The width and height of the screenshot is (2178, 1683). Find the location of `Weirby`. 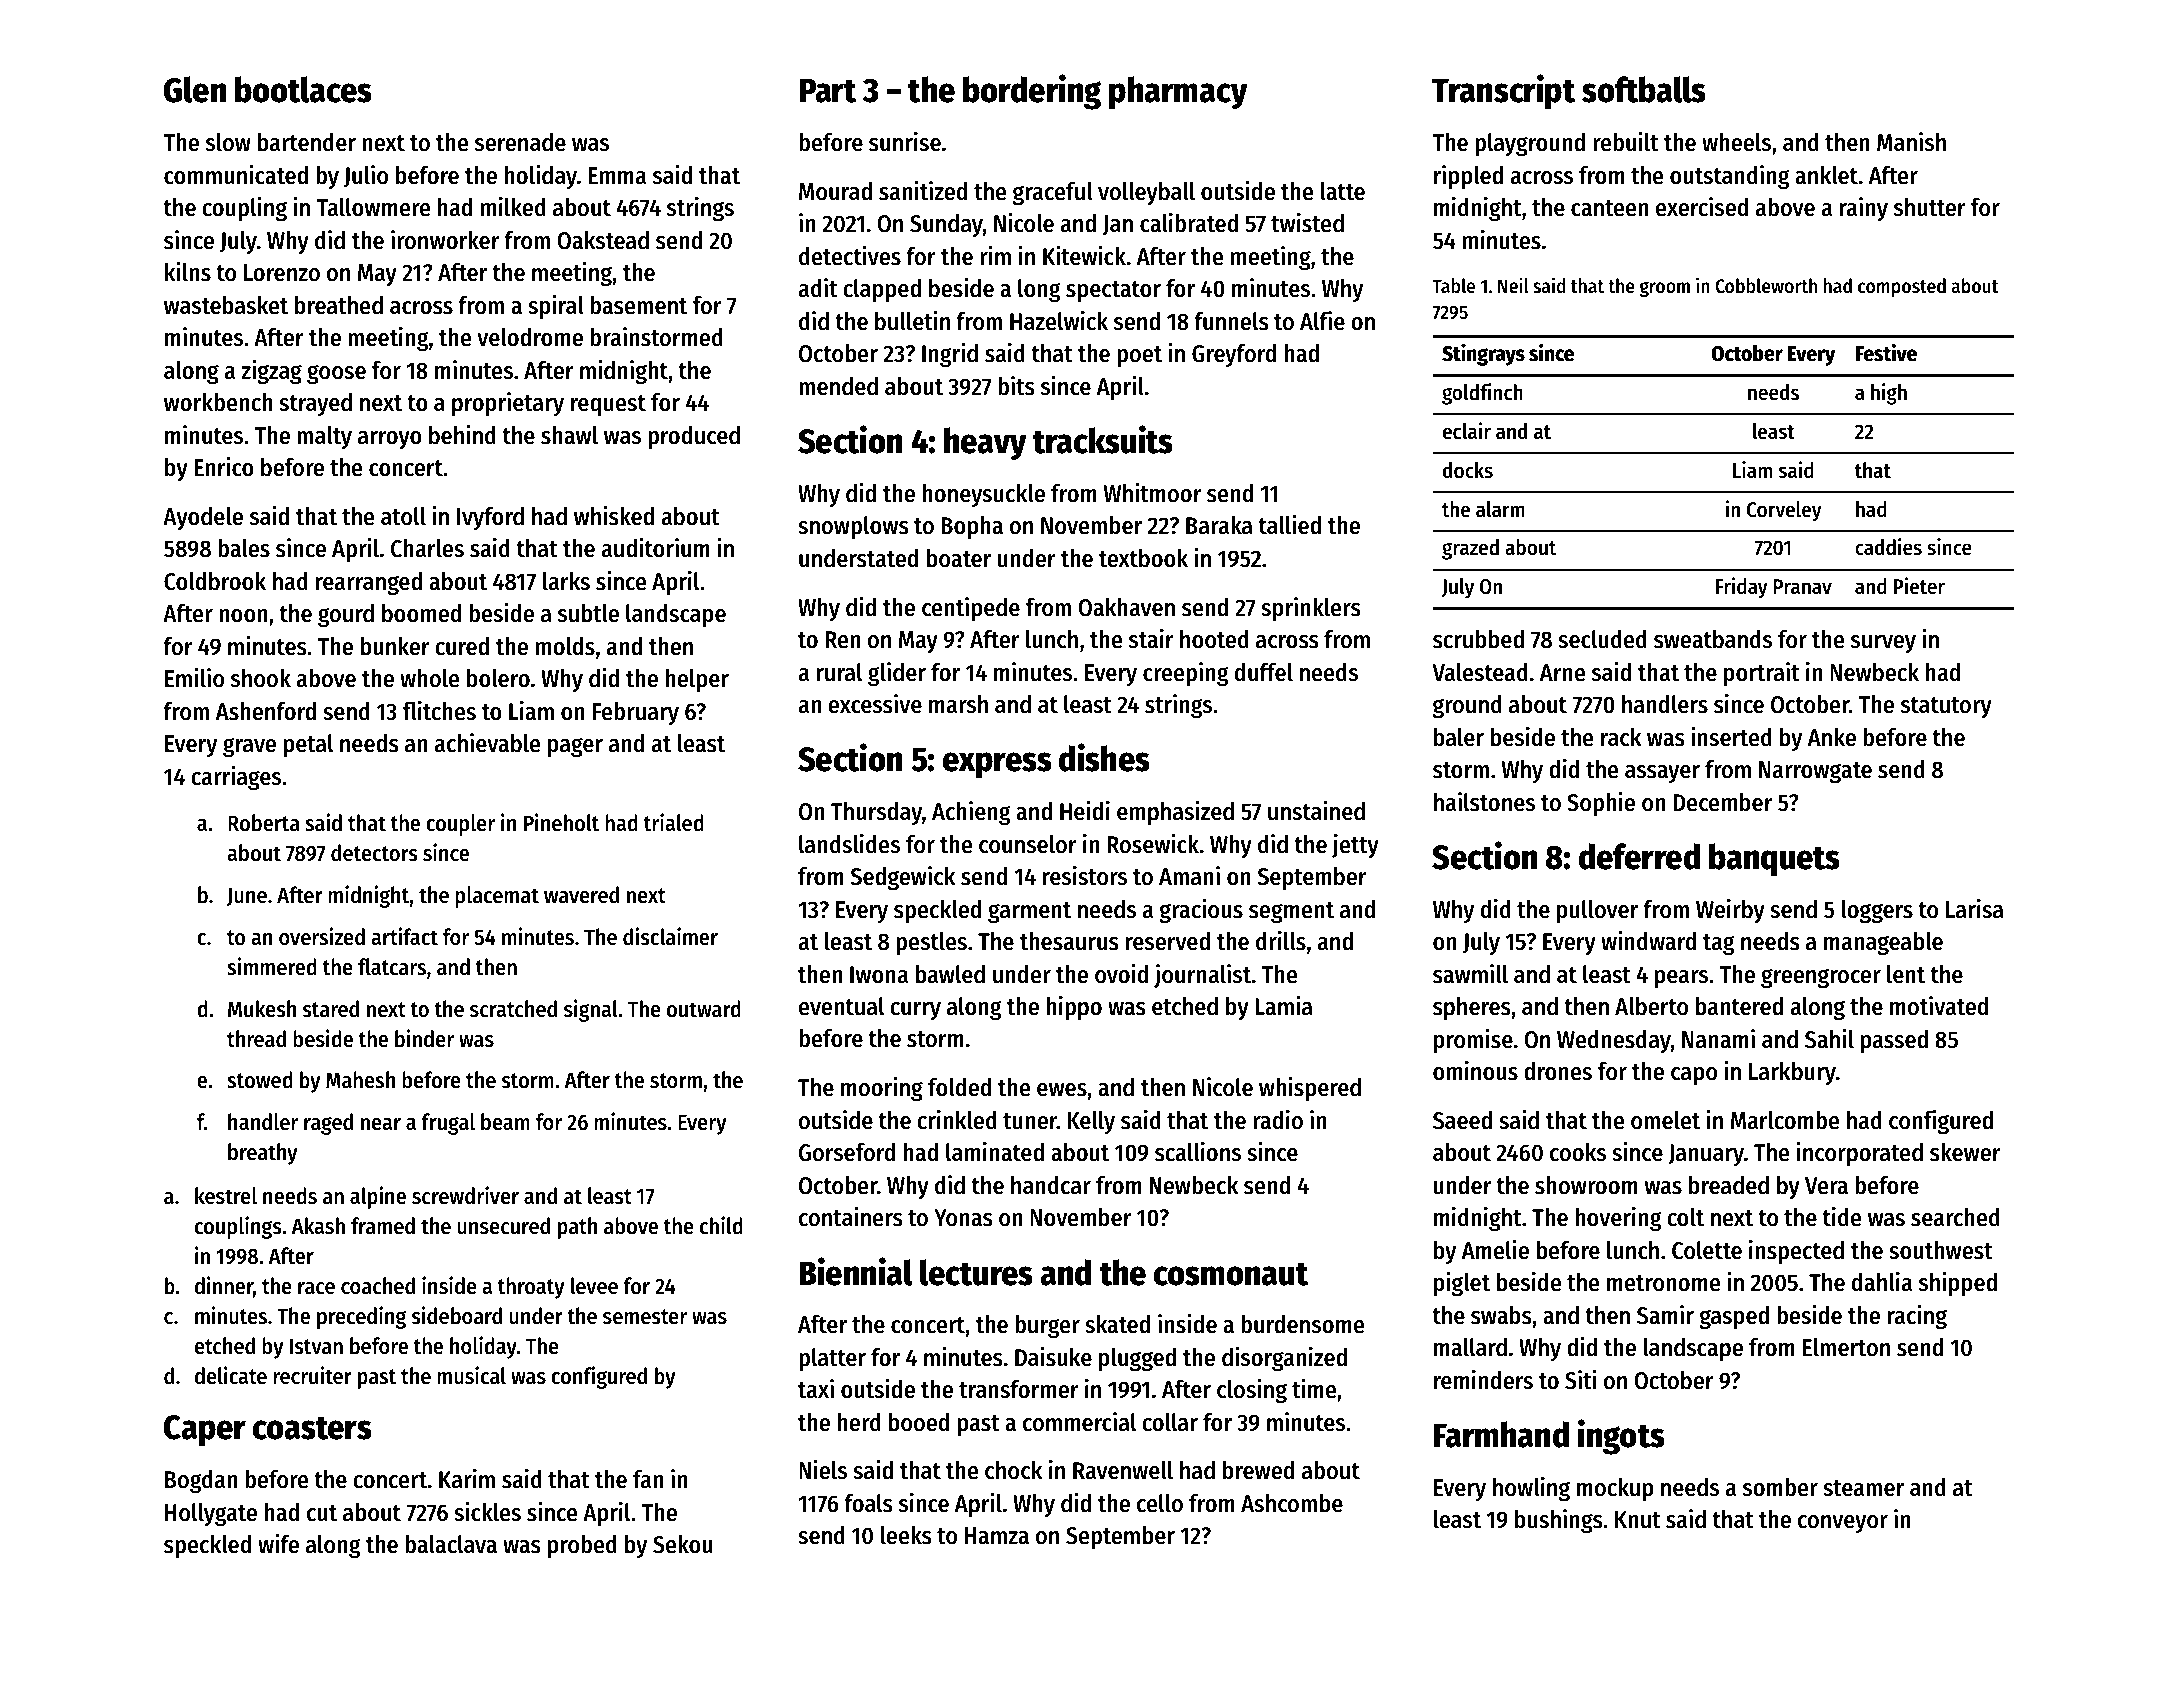

Weirby is located at coordinates (1730, 911).
